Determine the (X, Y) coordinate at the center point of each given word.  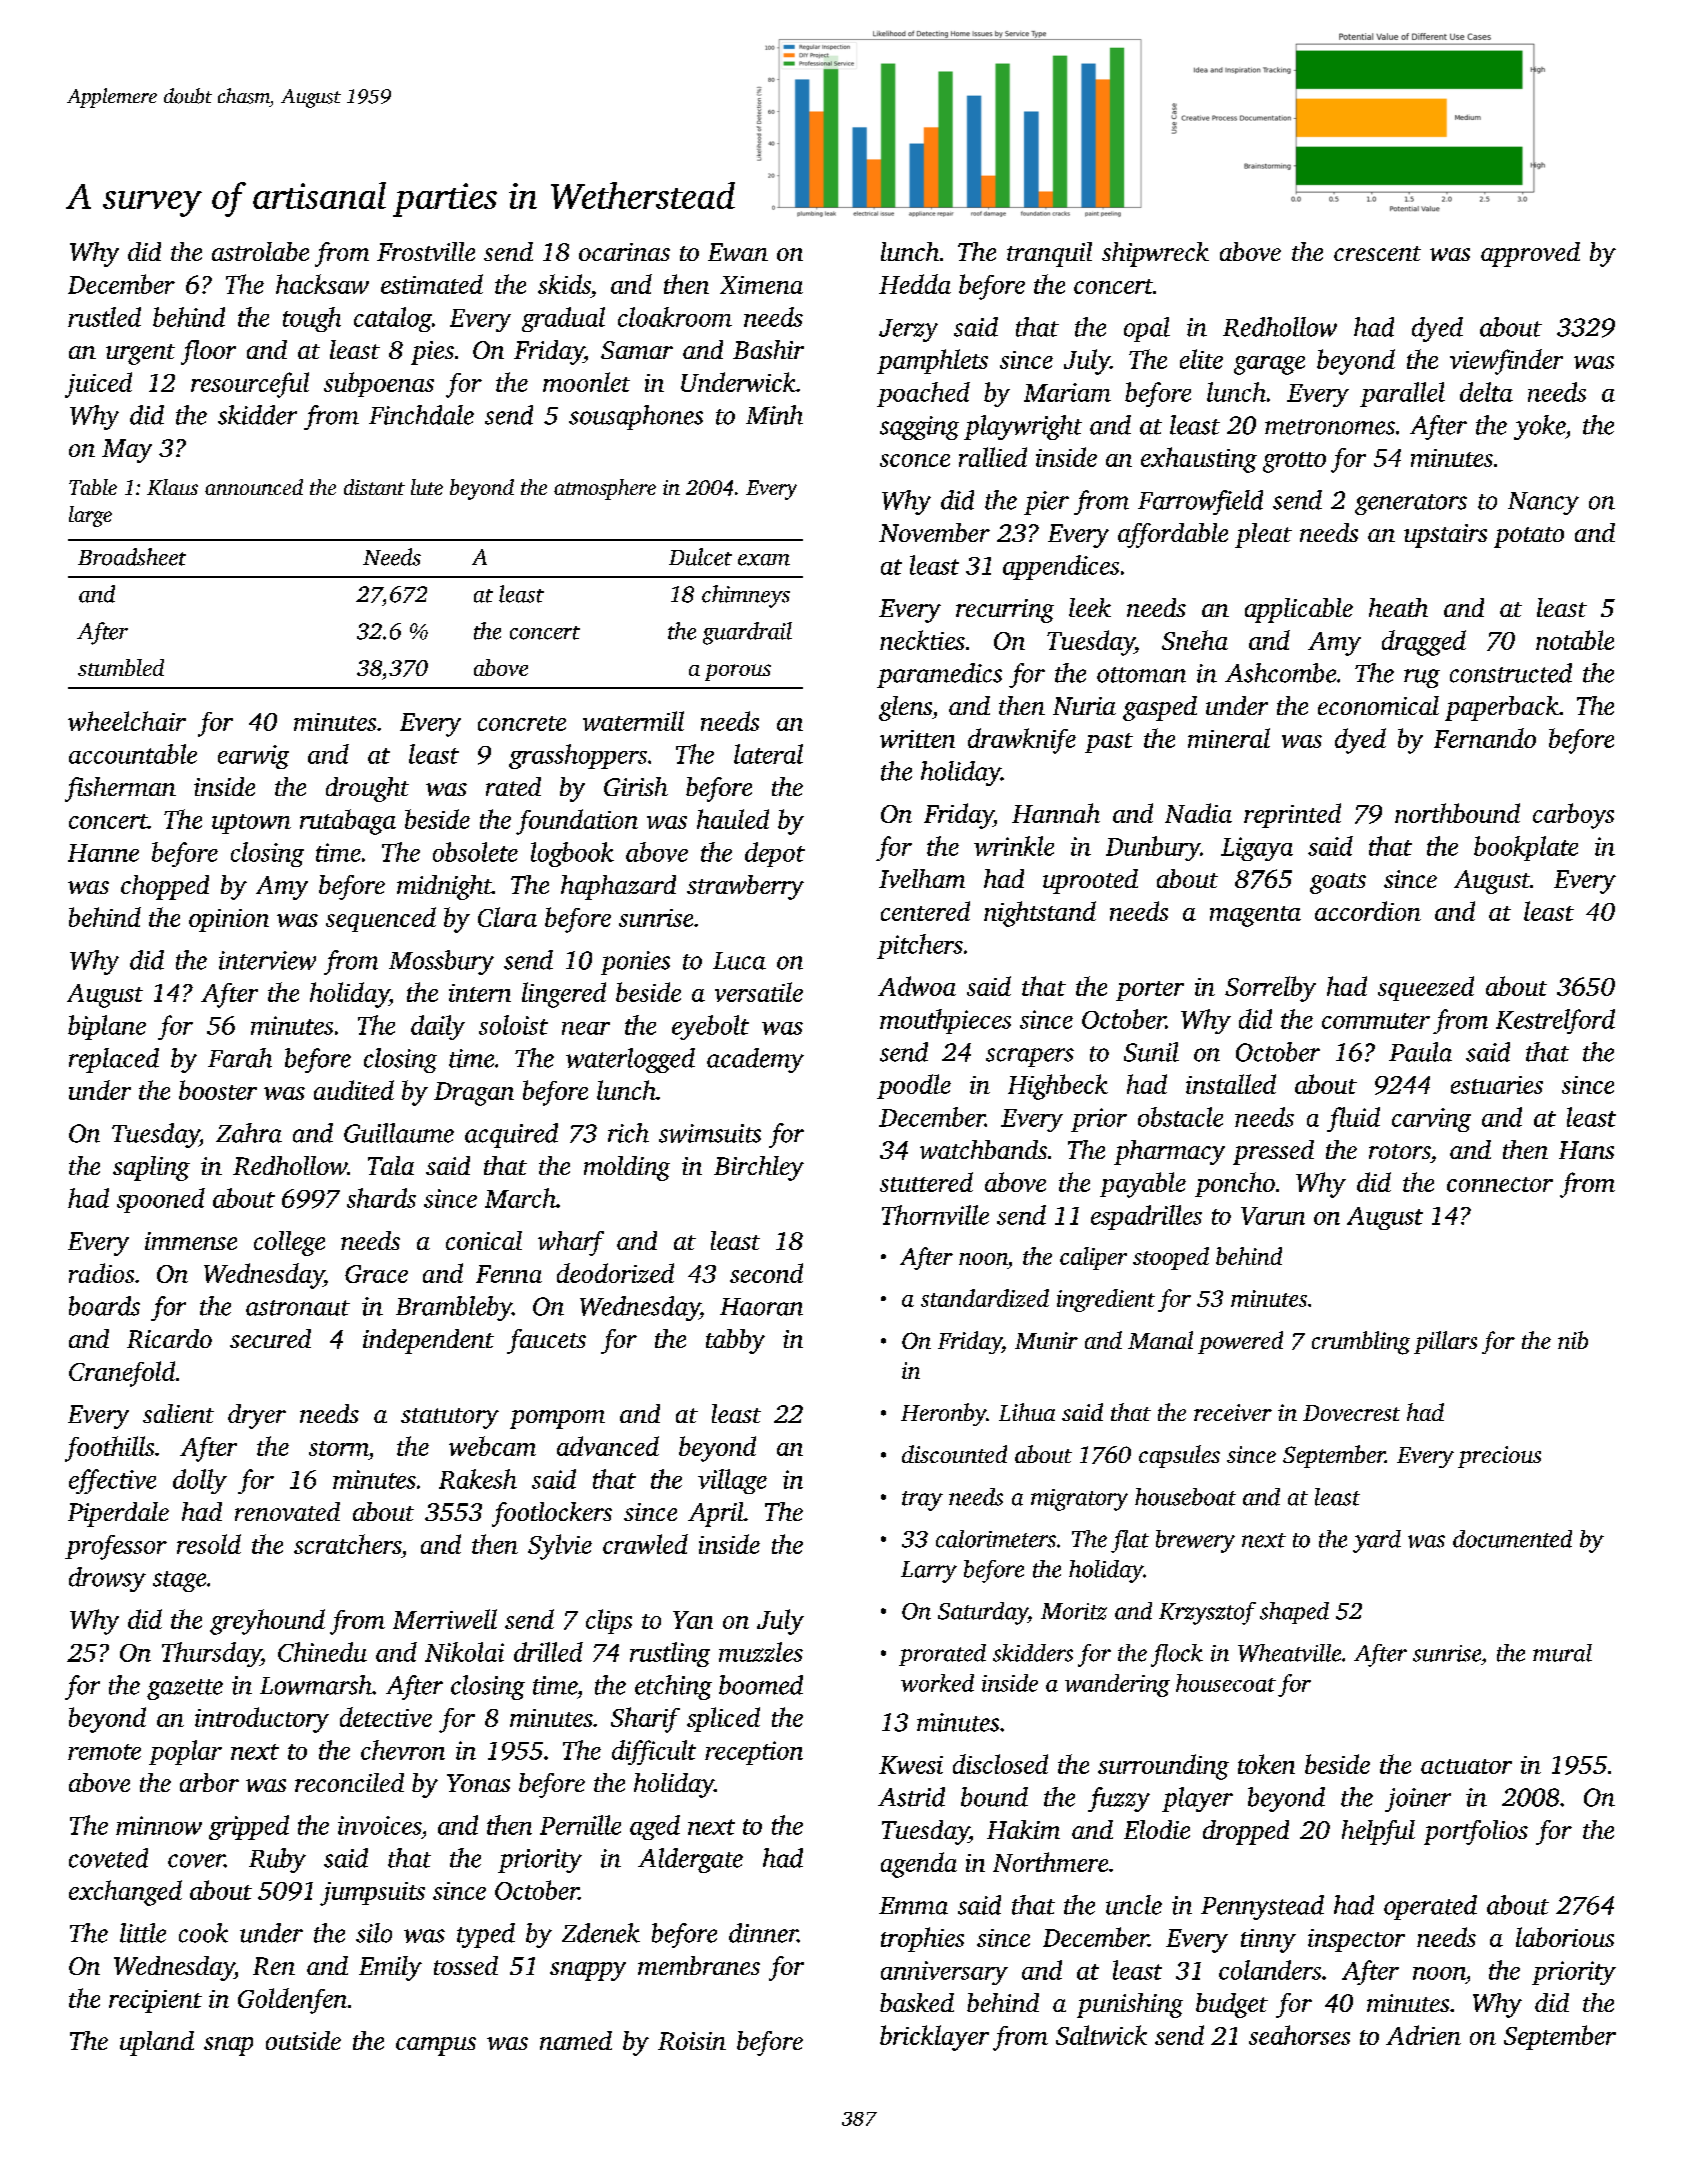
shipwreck (1155, 254)
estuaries (1497, 1085)
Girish (636, 786)
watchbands (983, 1149)
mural (1562, 1653)
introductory (262, 1720)
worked (937, 1683)
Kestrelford (1555, 1021)
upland (157, 2043)
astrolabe (260, 251)
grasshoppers (578, 756)
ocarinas (624, 252)
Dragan (474, 1094)
